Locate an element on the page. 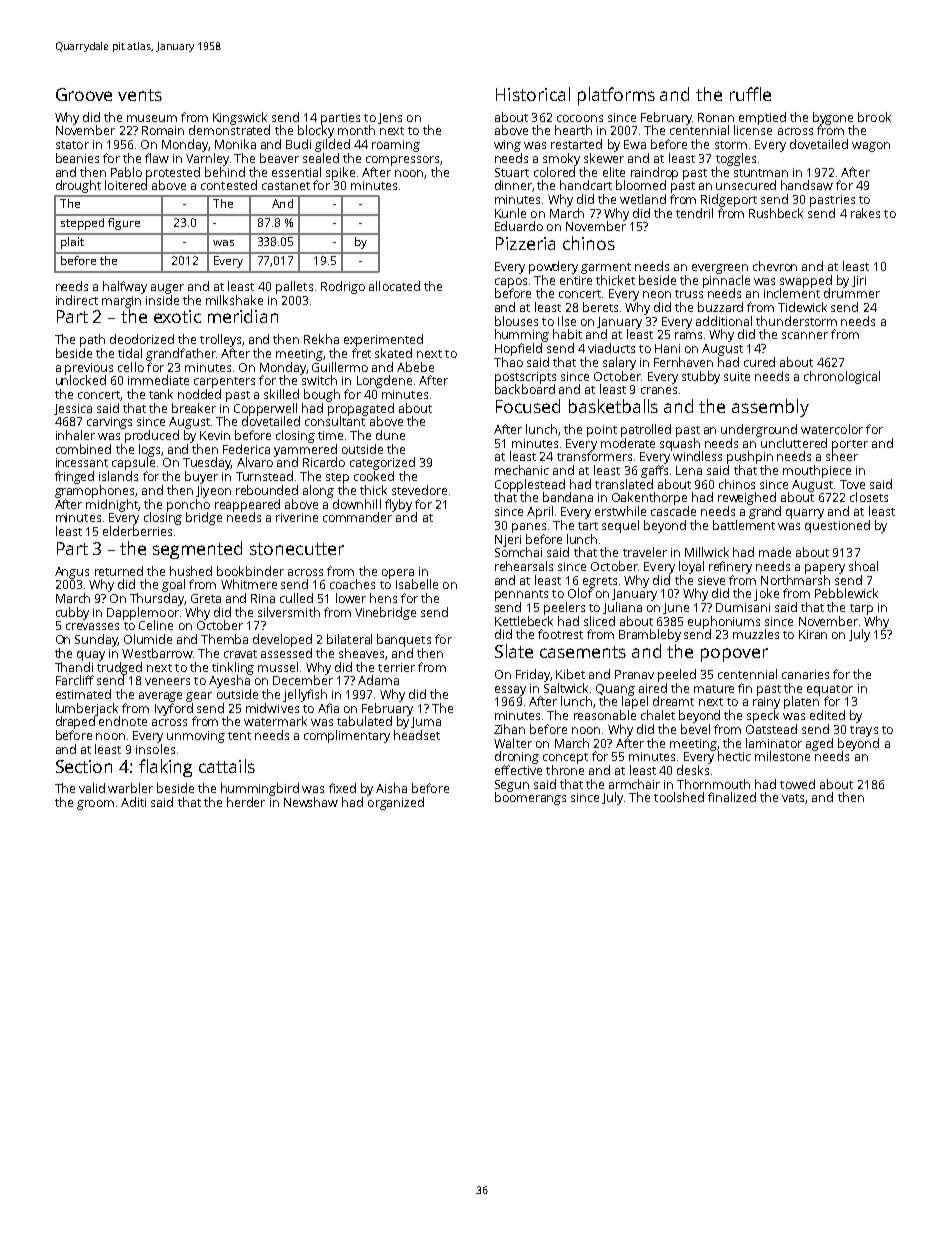 The image size is (952, 1233). groom is located at coordinates (95, 805).
